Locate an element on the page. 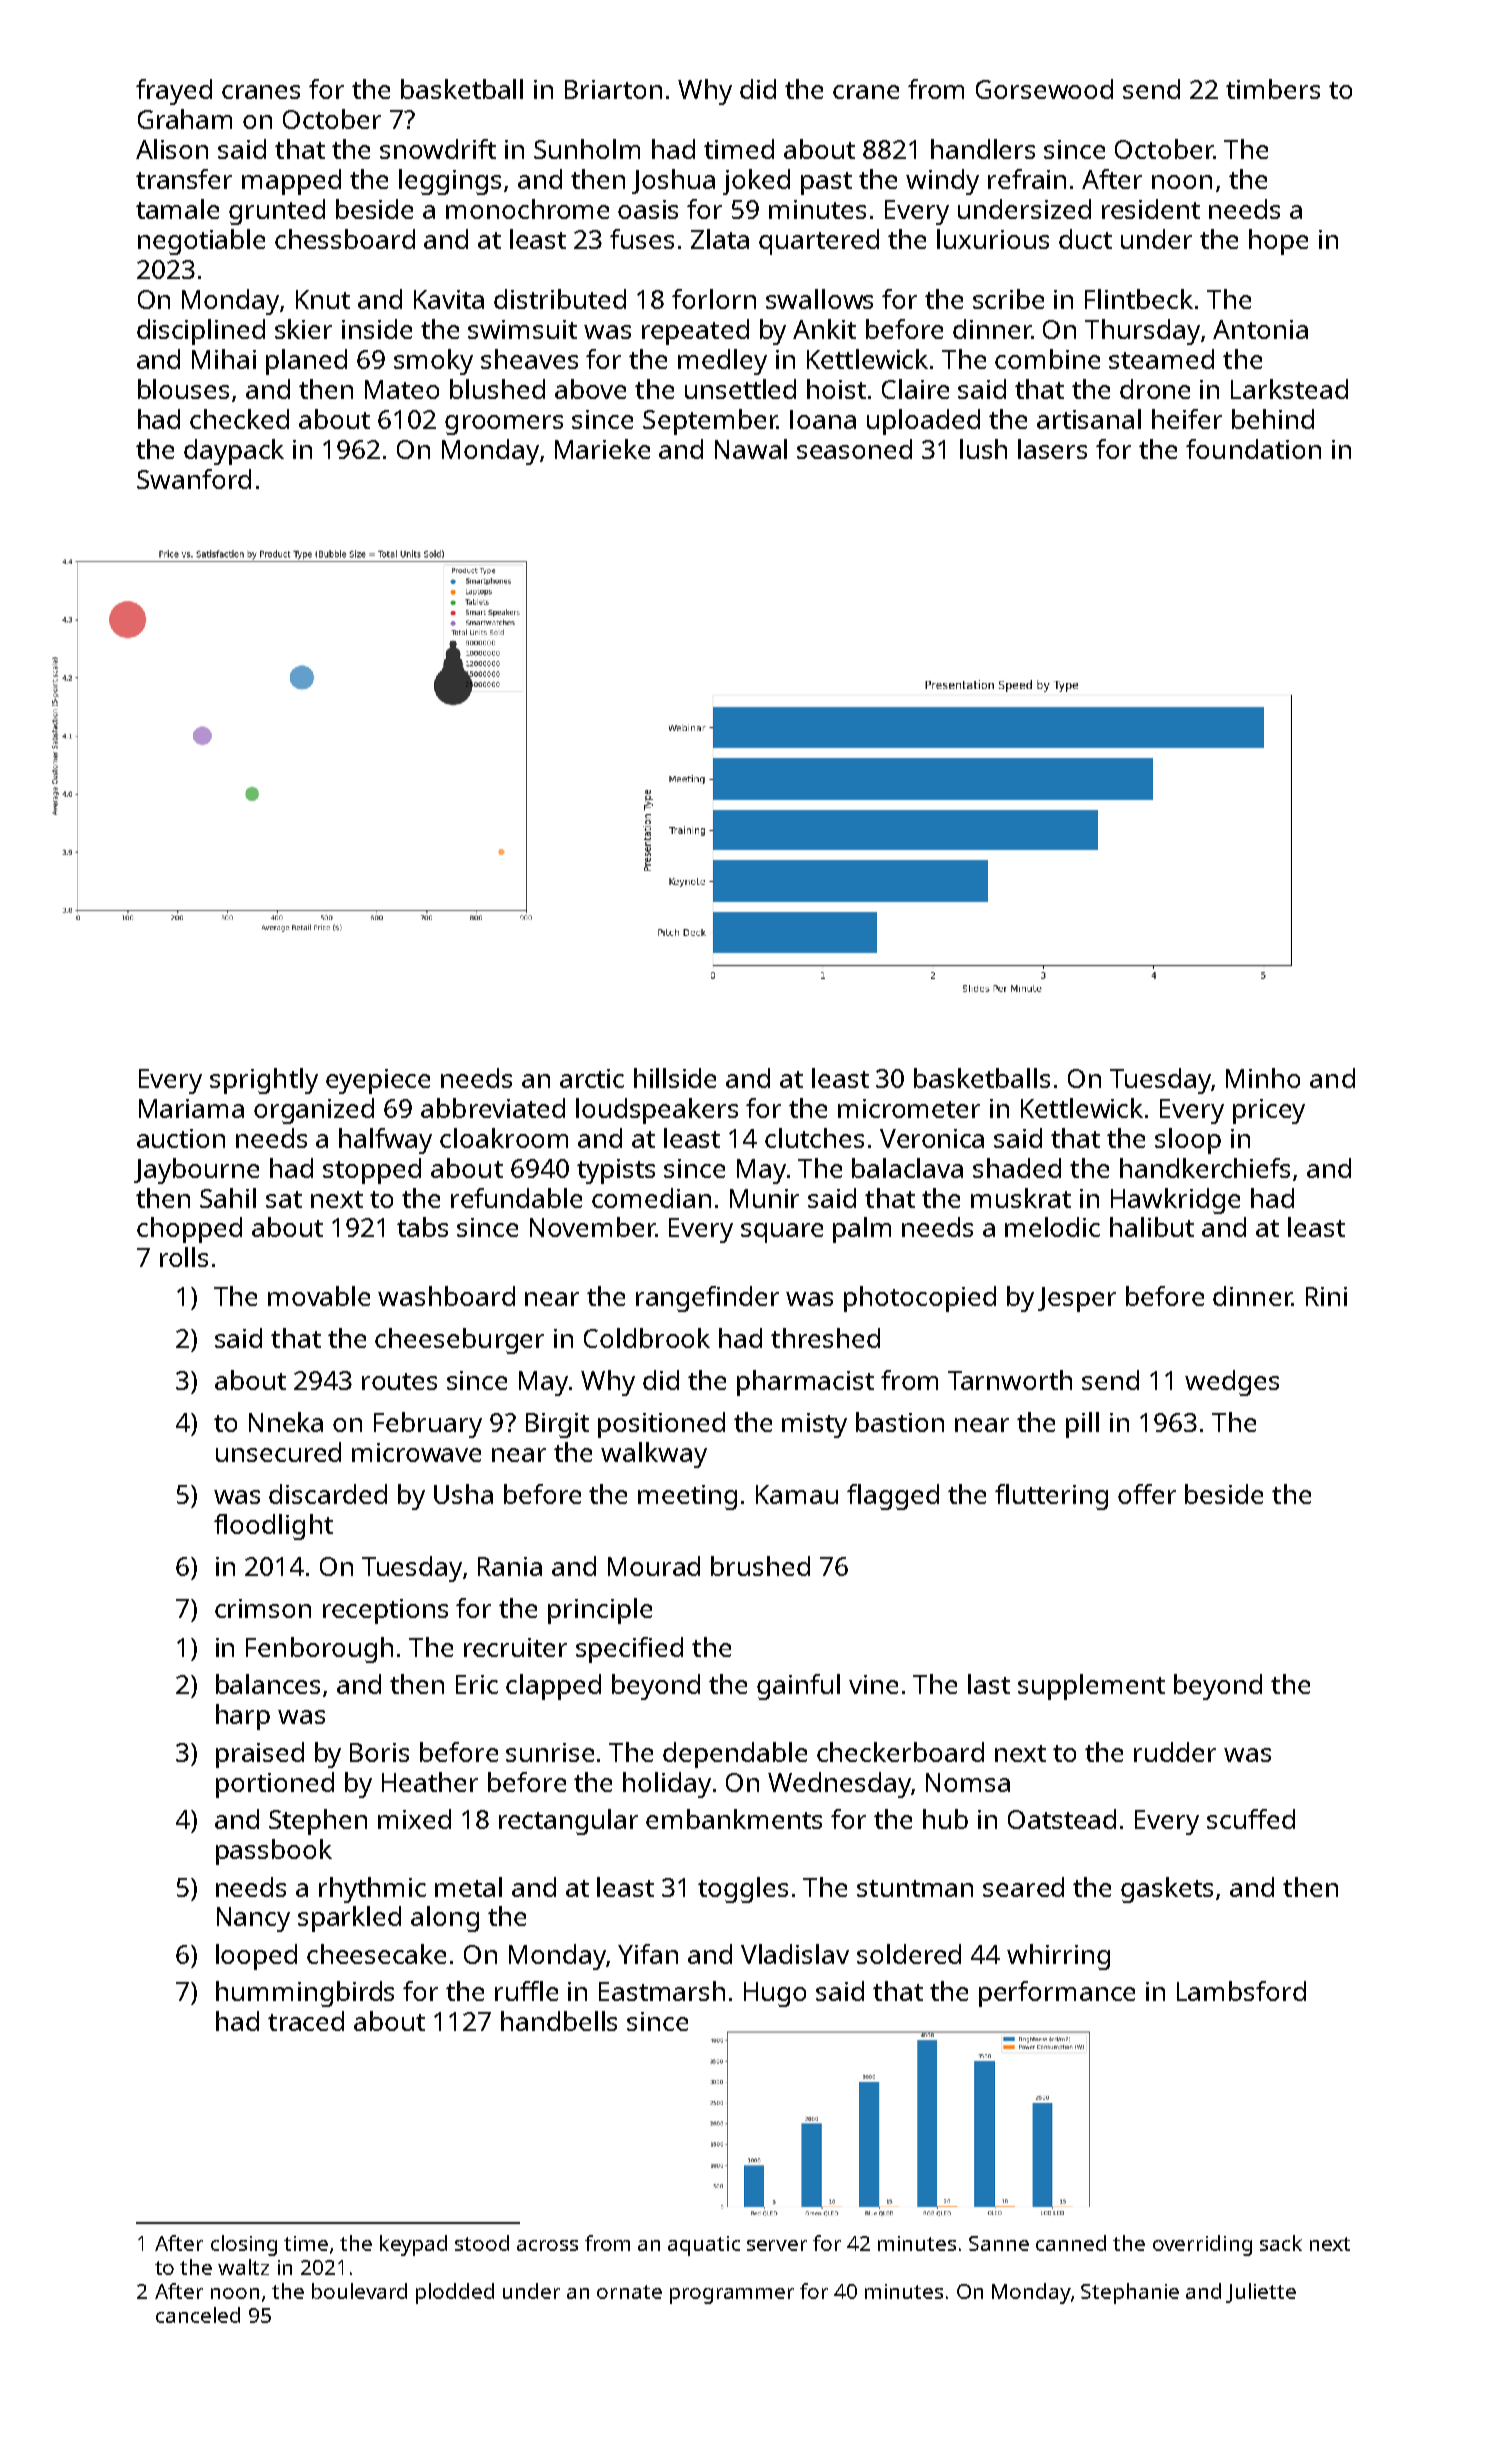 The height and width of the image is (2464, 1496). Kavita is located at coordinates (449, 299).
